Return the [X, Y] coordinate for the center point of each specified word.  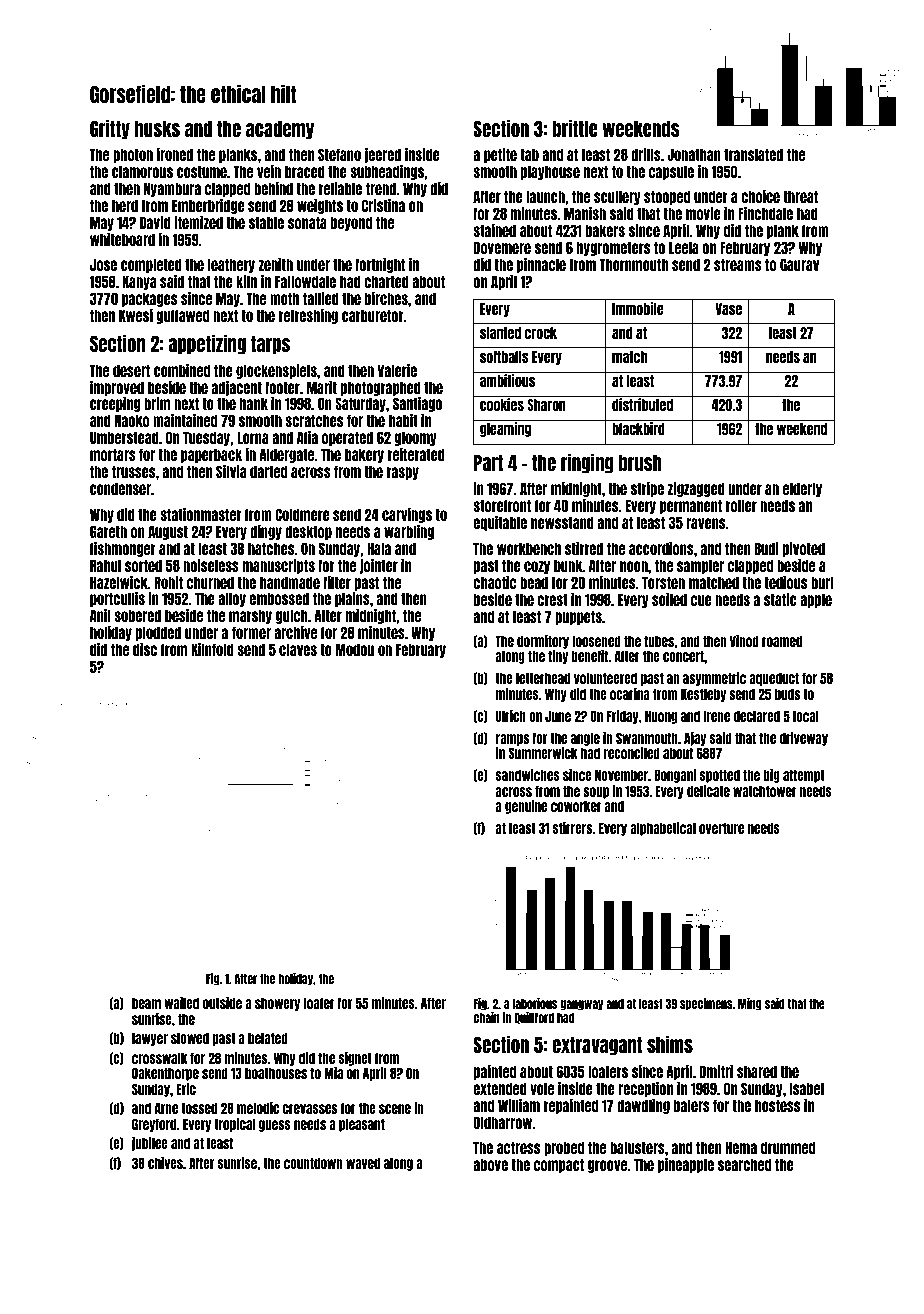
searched [744, 1164]
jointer [379, 566]
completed [151, 266]
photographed [381, 389]
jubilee [150, 1144]
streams [738, 264]
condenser [120, 488]
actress [518, 1147]
